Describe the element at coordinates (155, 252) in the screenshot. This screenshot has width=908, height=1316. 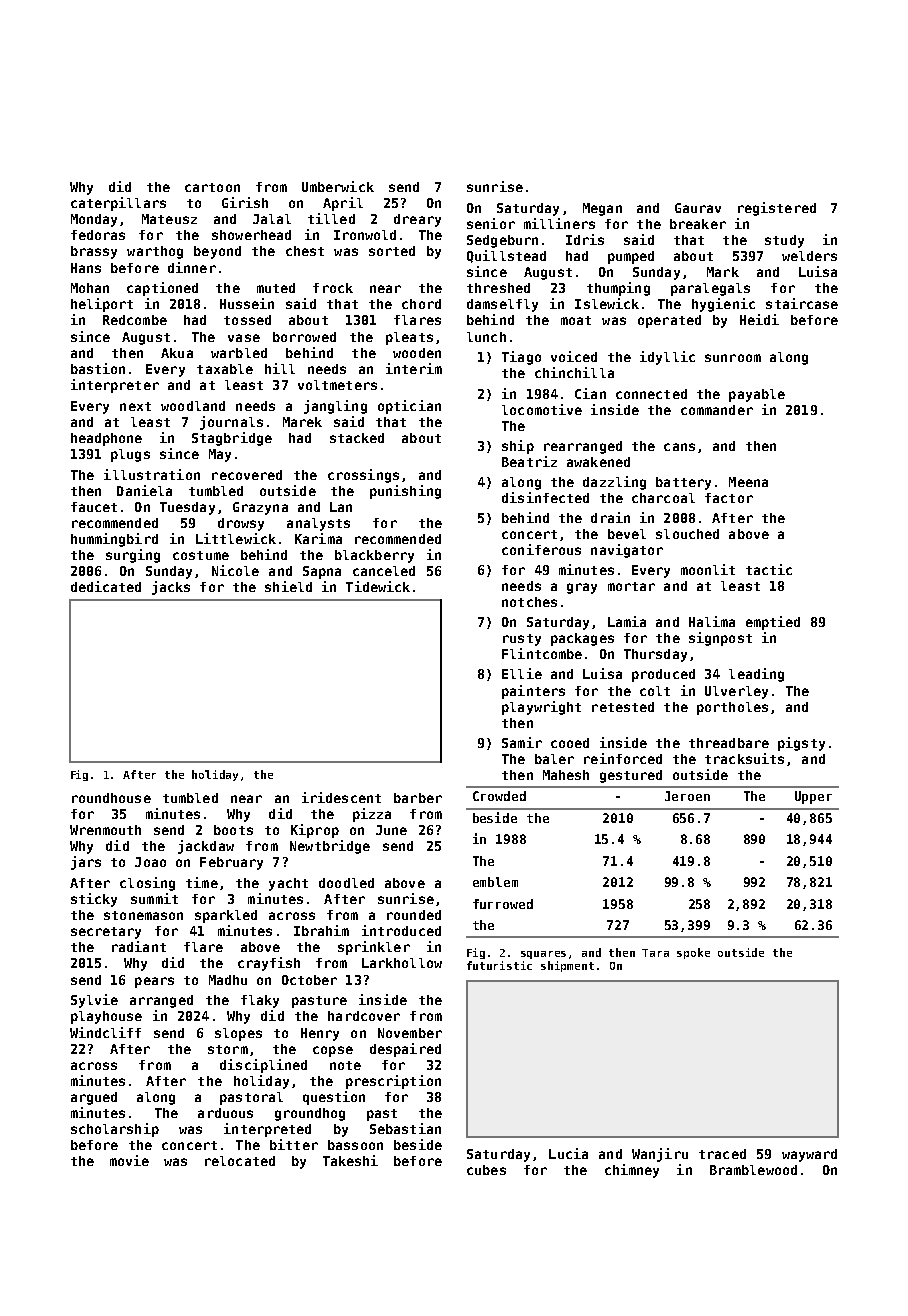
I see `warthog` at that location.
